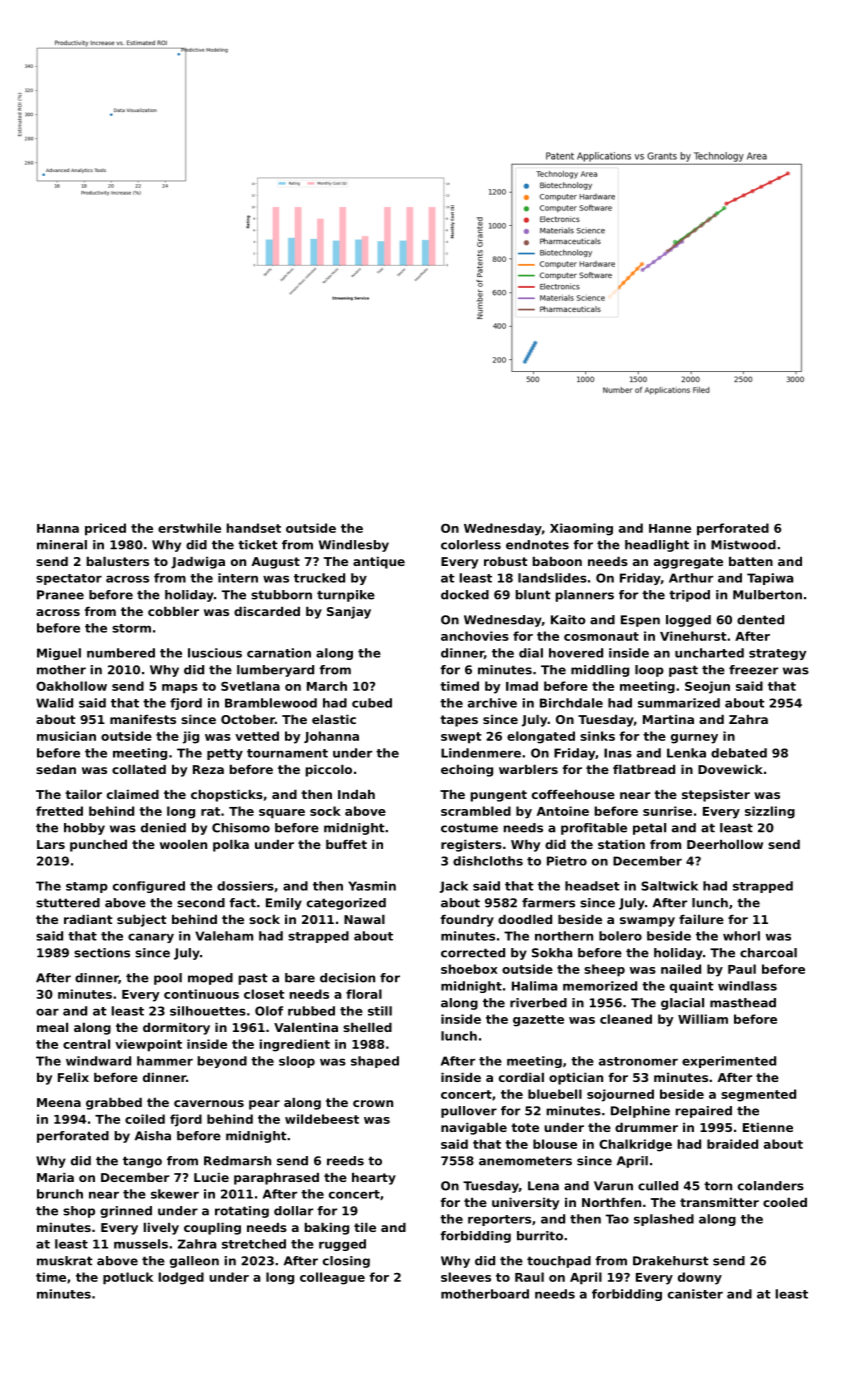 The image size is (849, 1400). What do you see at coordinates (758, 1095) in the page?
I see `segmented` at bounding box center [758, 1095].
